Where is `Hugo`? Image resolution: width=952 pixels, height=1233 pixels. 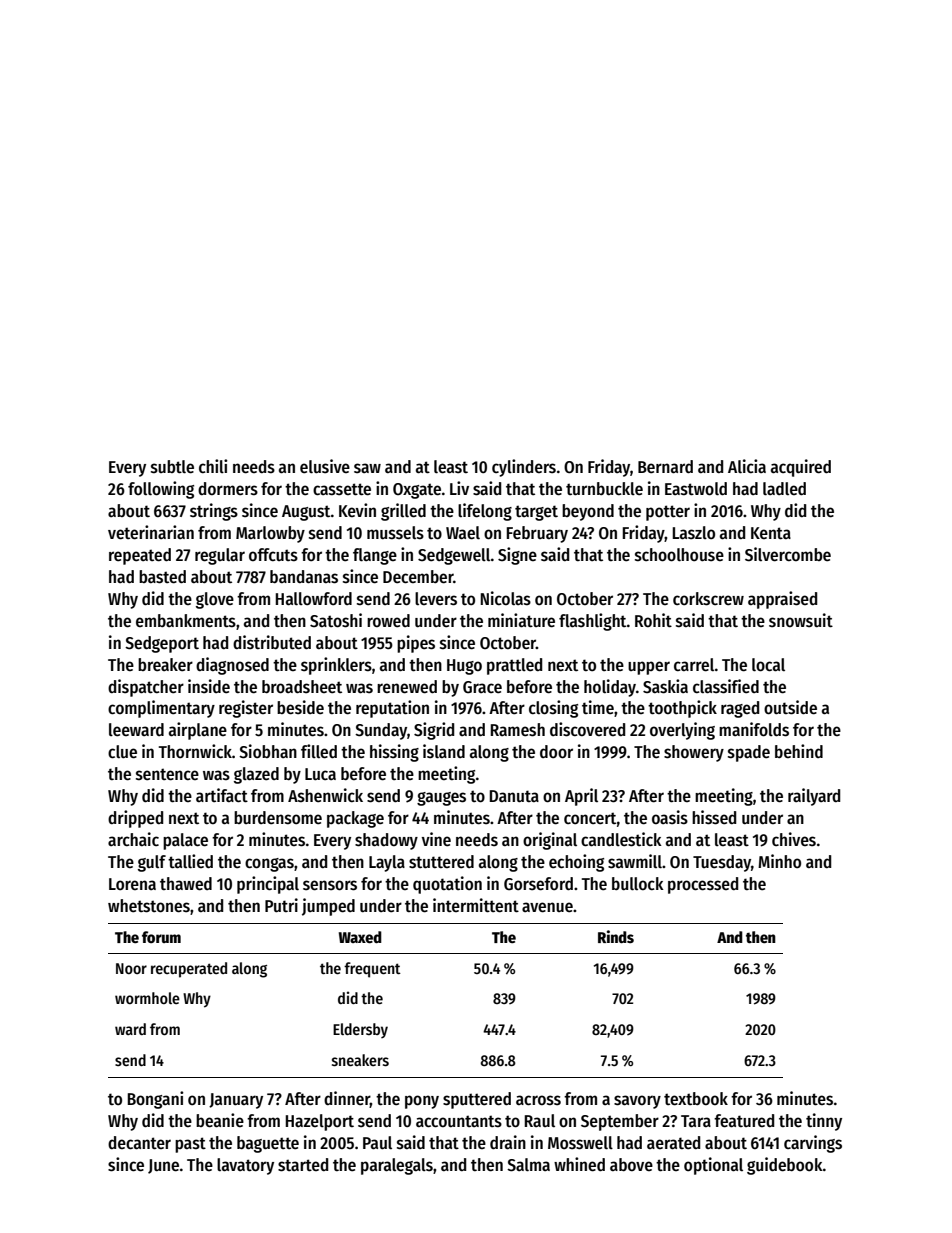 Hugo is located at coordinates (464, 667).
